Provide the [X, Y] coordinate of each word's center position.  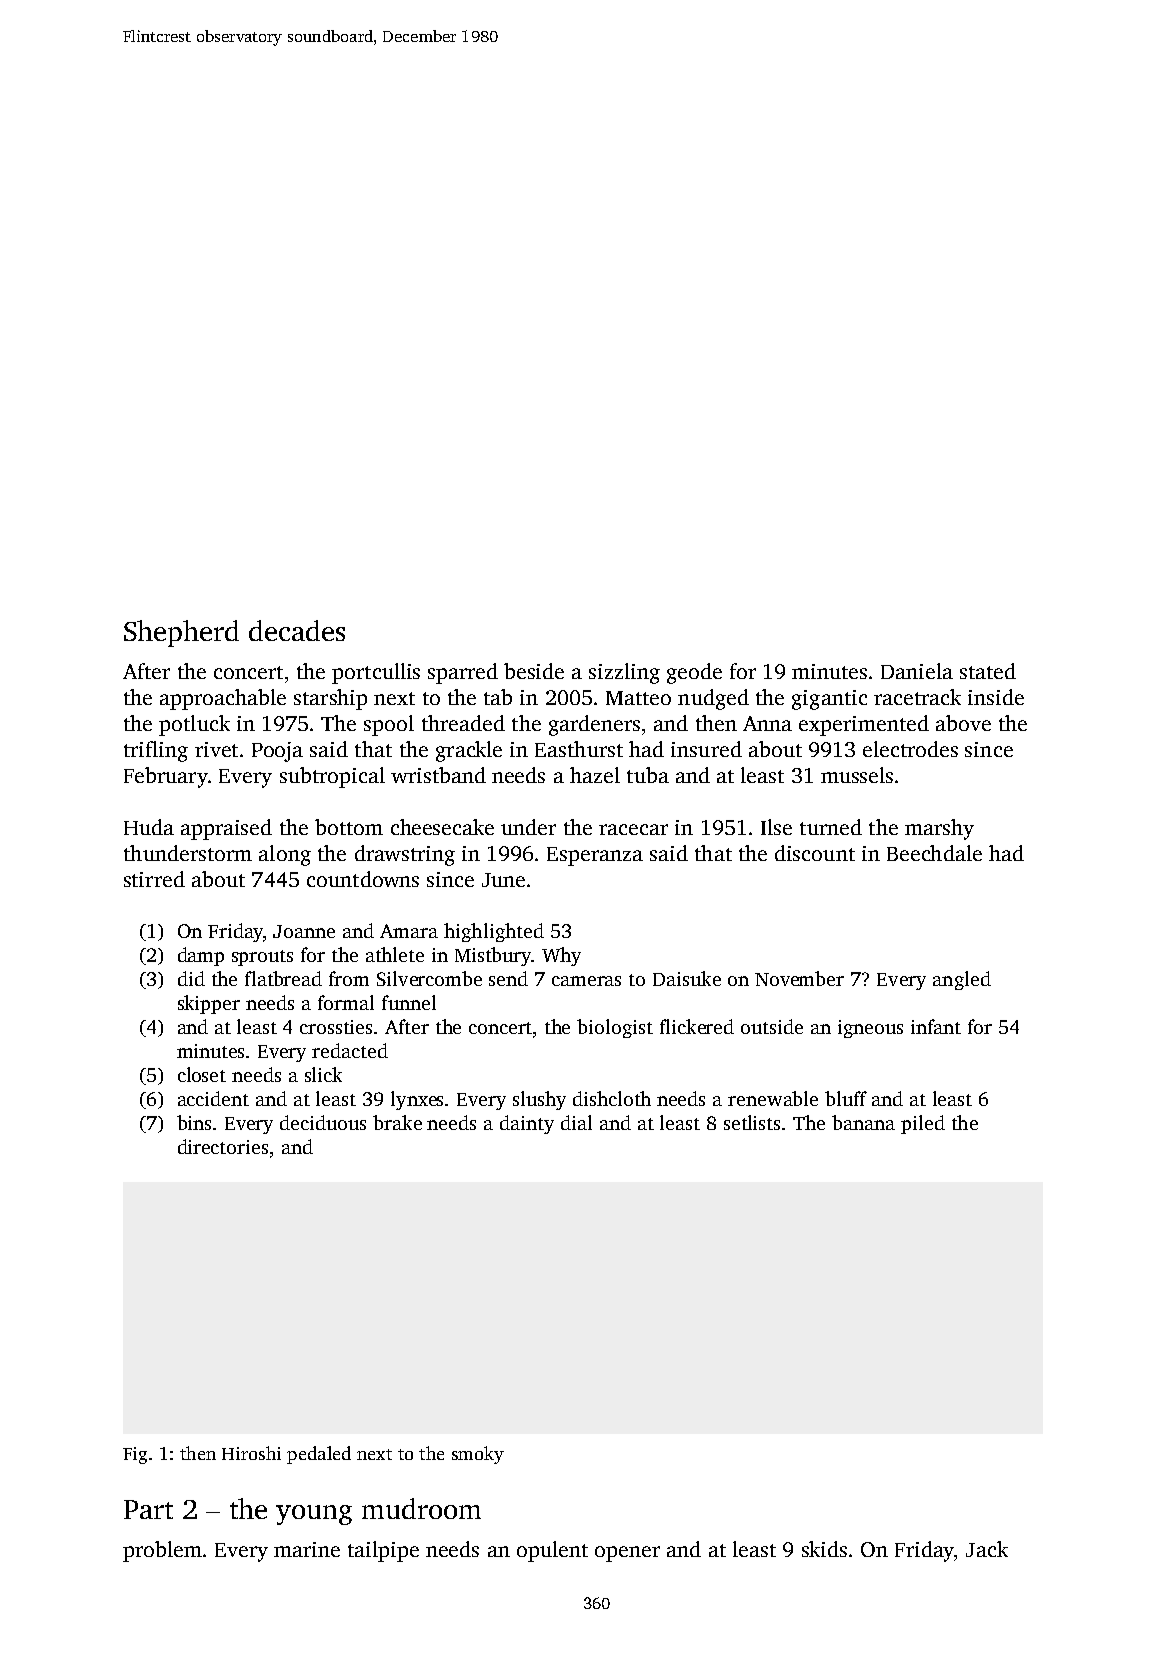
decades [297, 630]
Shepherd [181, 633]
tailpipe [383, 1551]
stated [988, 671]
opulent [552, 1551]
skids [824, 1549]
